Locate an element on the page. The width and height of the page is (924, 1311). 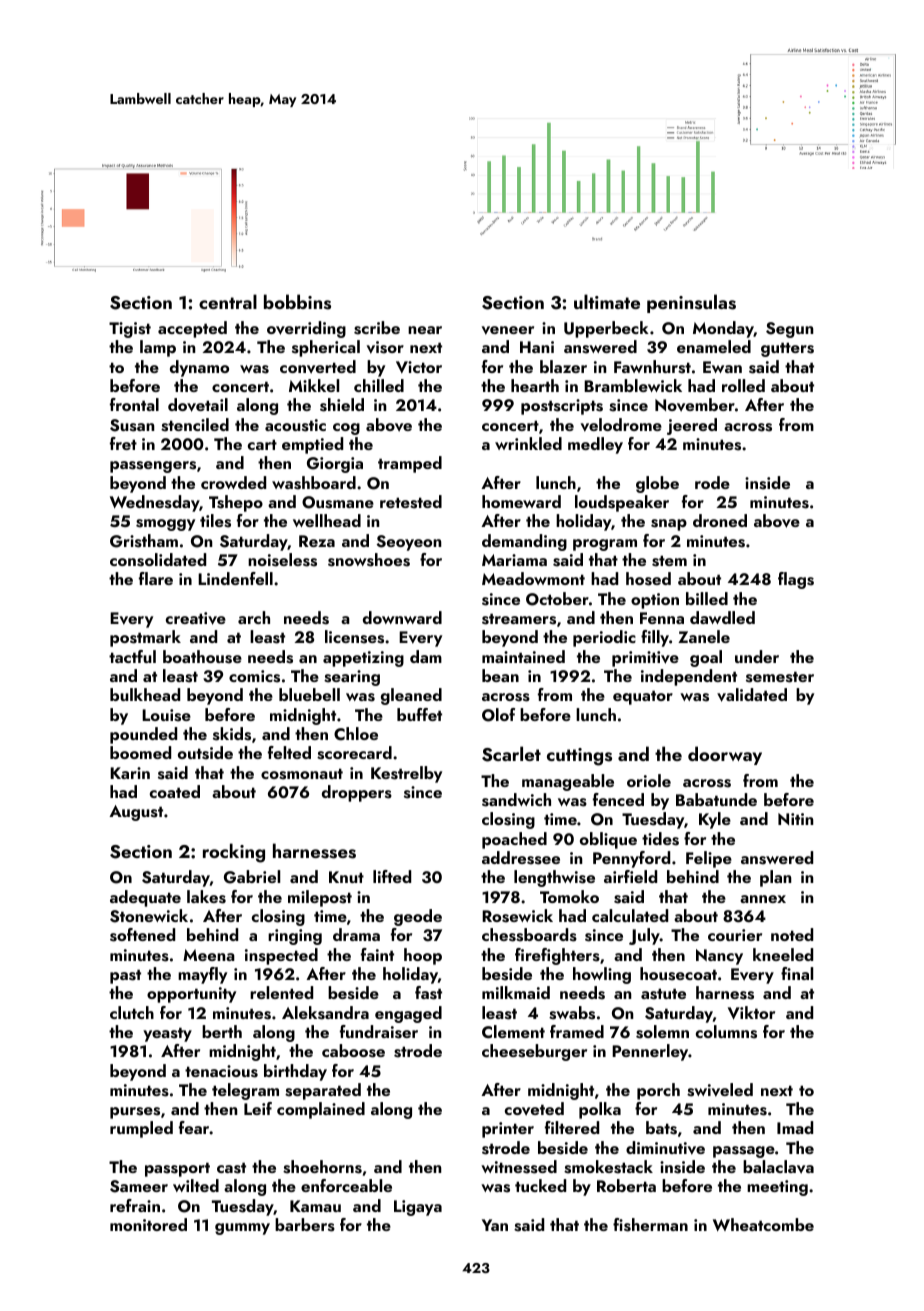
birthday is located at coordinates (295, 1072).
